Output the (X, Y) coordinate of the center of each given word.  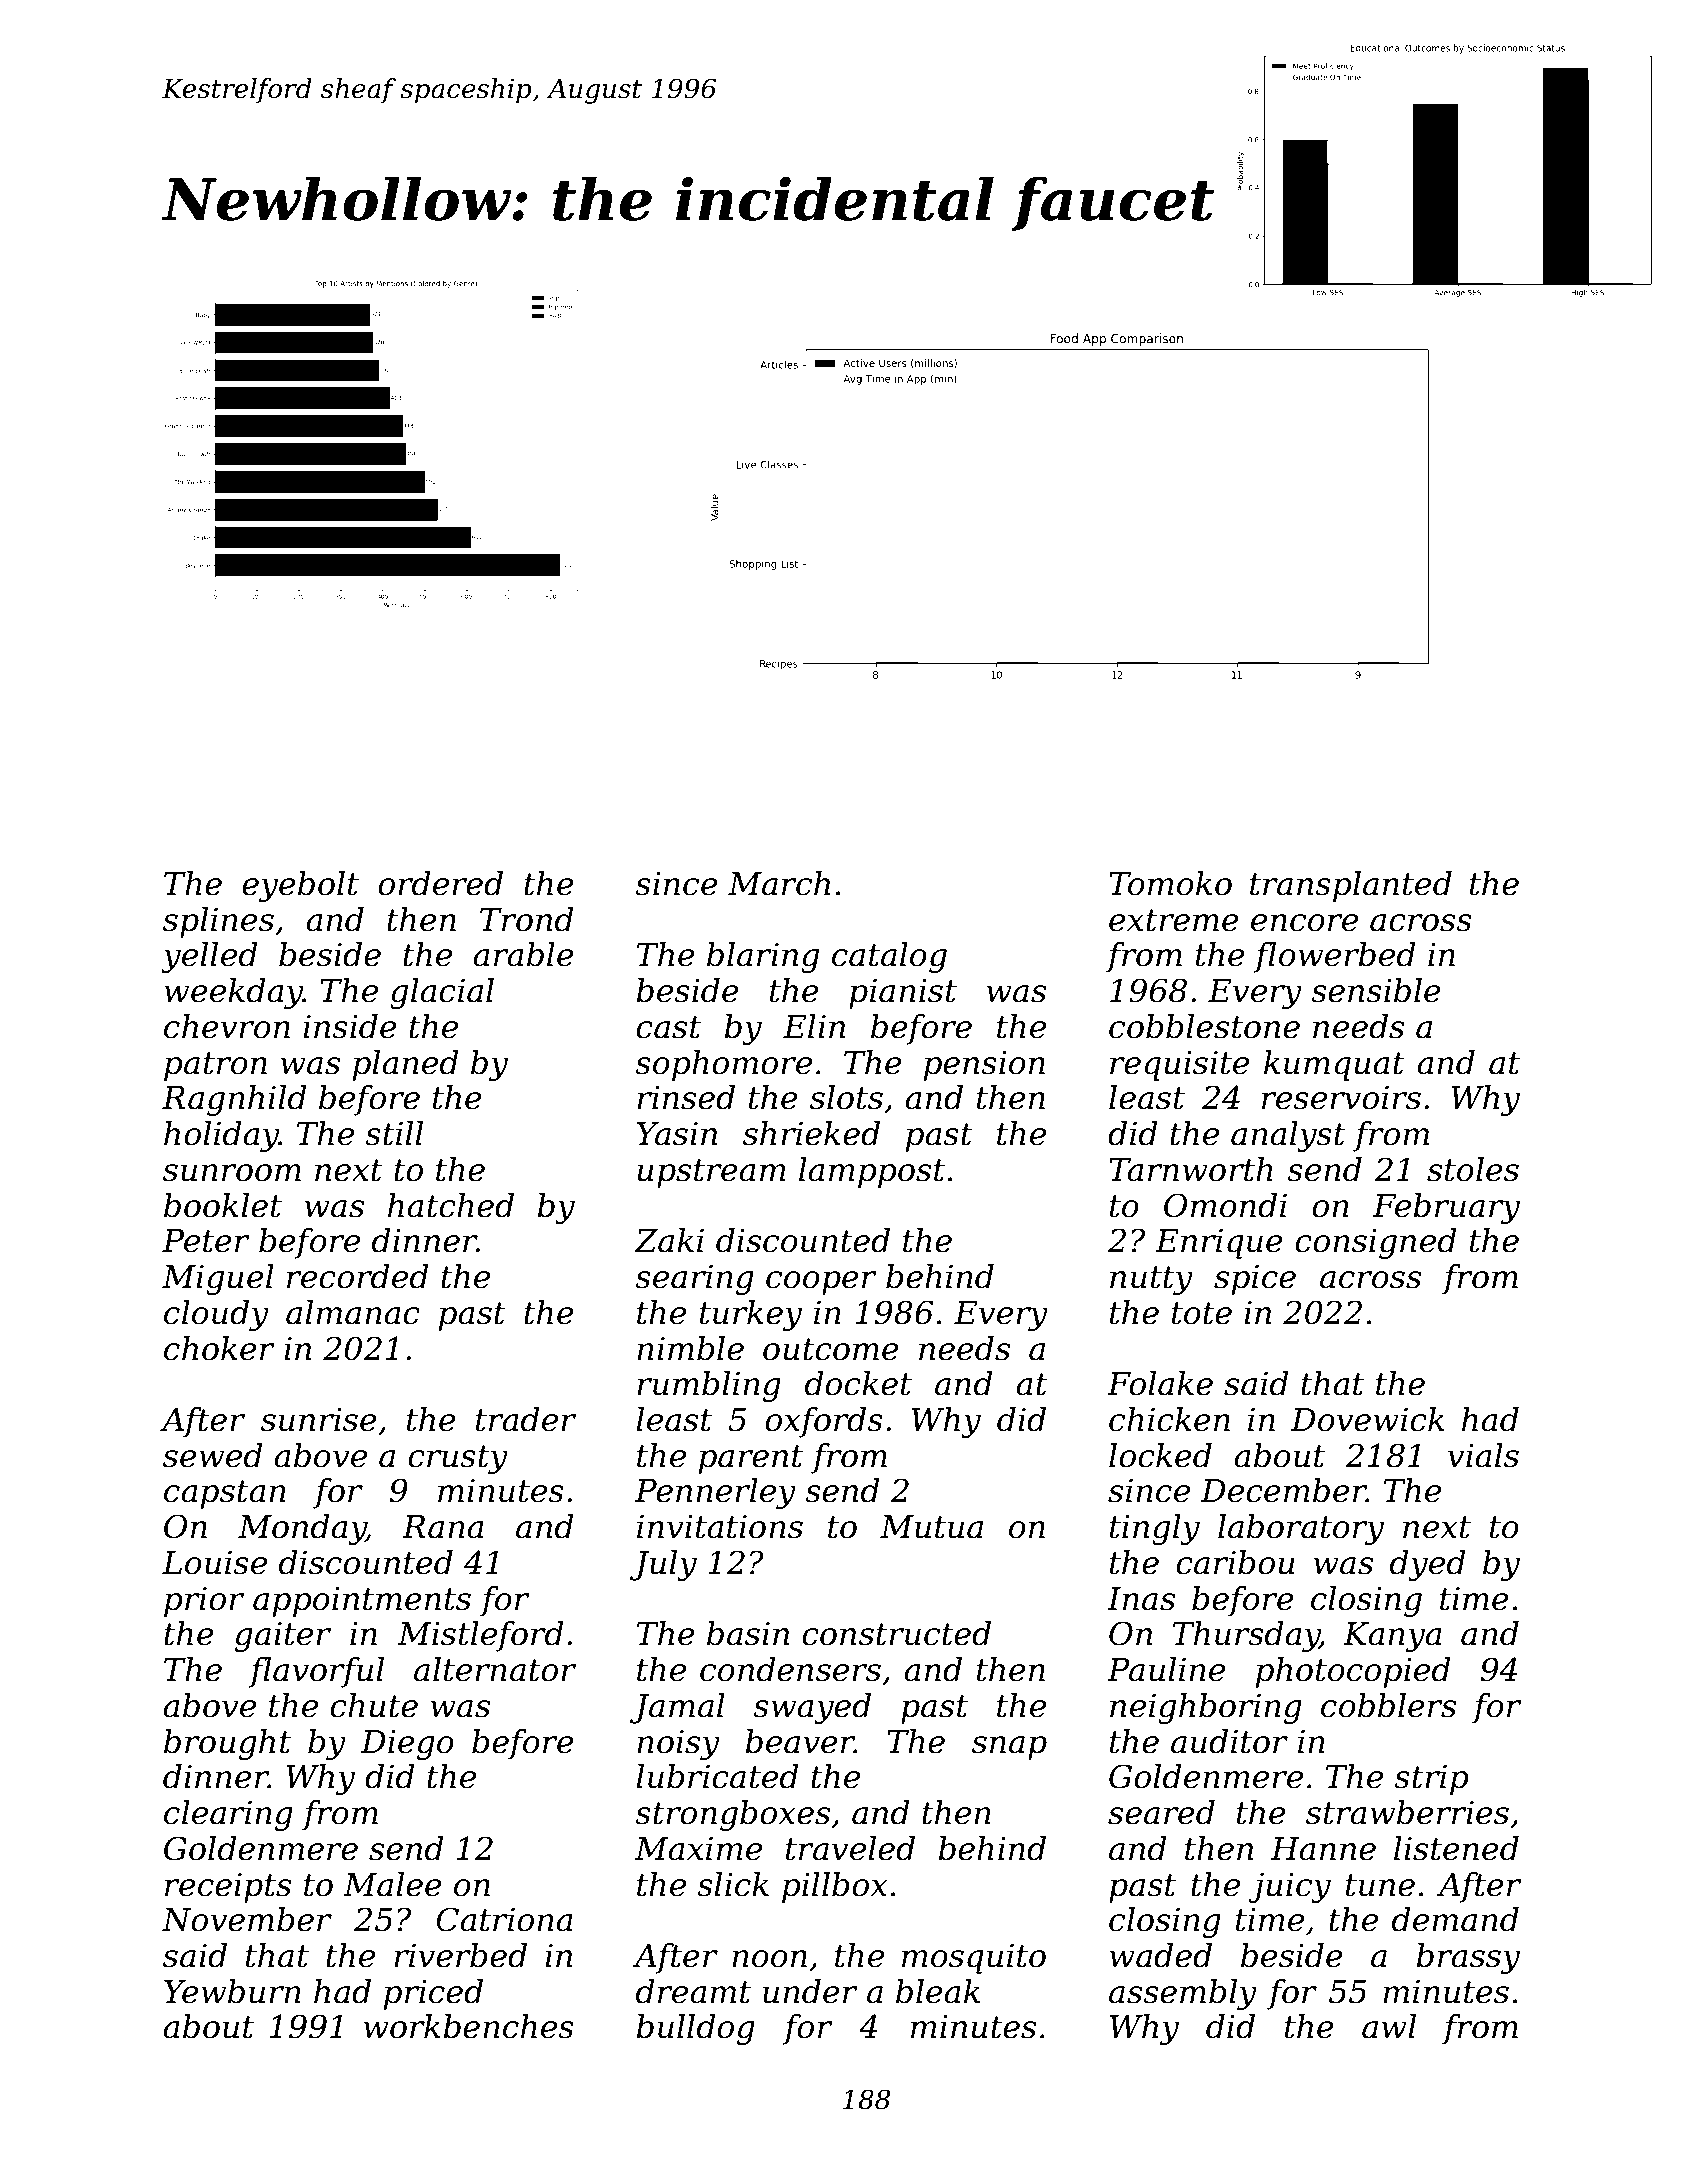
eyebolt (300, 886)
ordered (440, 883)
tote (1202, 1313)
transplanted (1351, 886)
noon (769, 1959)
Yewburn (232, 1991)
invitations (720, 1527)
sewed (213, 1455)
